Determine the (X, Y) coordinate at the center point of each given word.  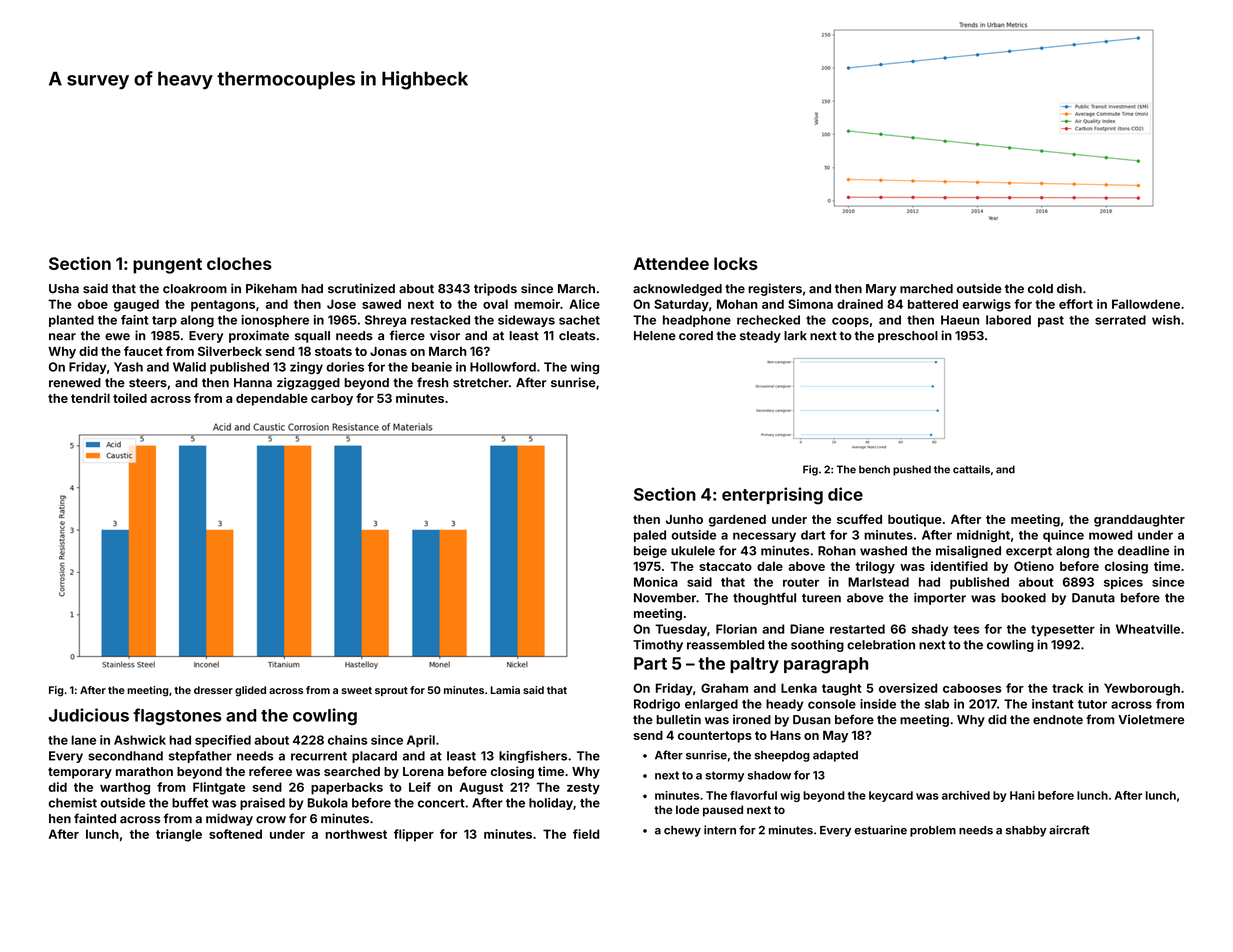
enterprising (772, 496)
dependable (272, 400)
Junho (684, 519)
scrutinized (361, 288)
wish (1166, 320)
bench (874, 469)
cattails (971, 469)
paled (650, 536)
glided (250, 691)
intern (720, 830)
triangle (179, 835)
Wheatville (1148, 629)
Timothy (658, 646)
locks (736, 263)
